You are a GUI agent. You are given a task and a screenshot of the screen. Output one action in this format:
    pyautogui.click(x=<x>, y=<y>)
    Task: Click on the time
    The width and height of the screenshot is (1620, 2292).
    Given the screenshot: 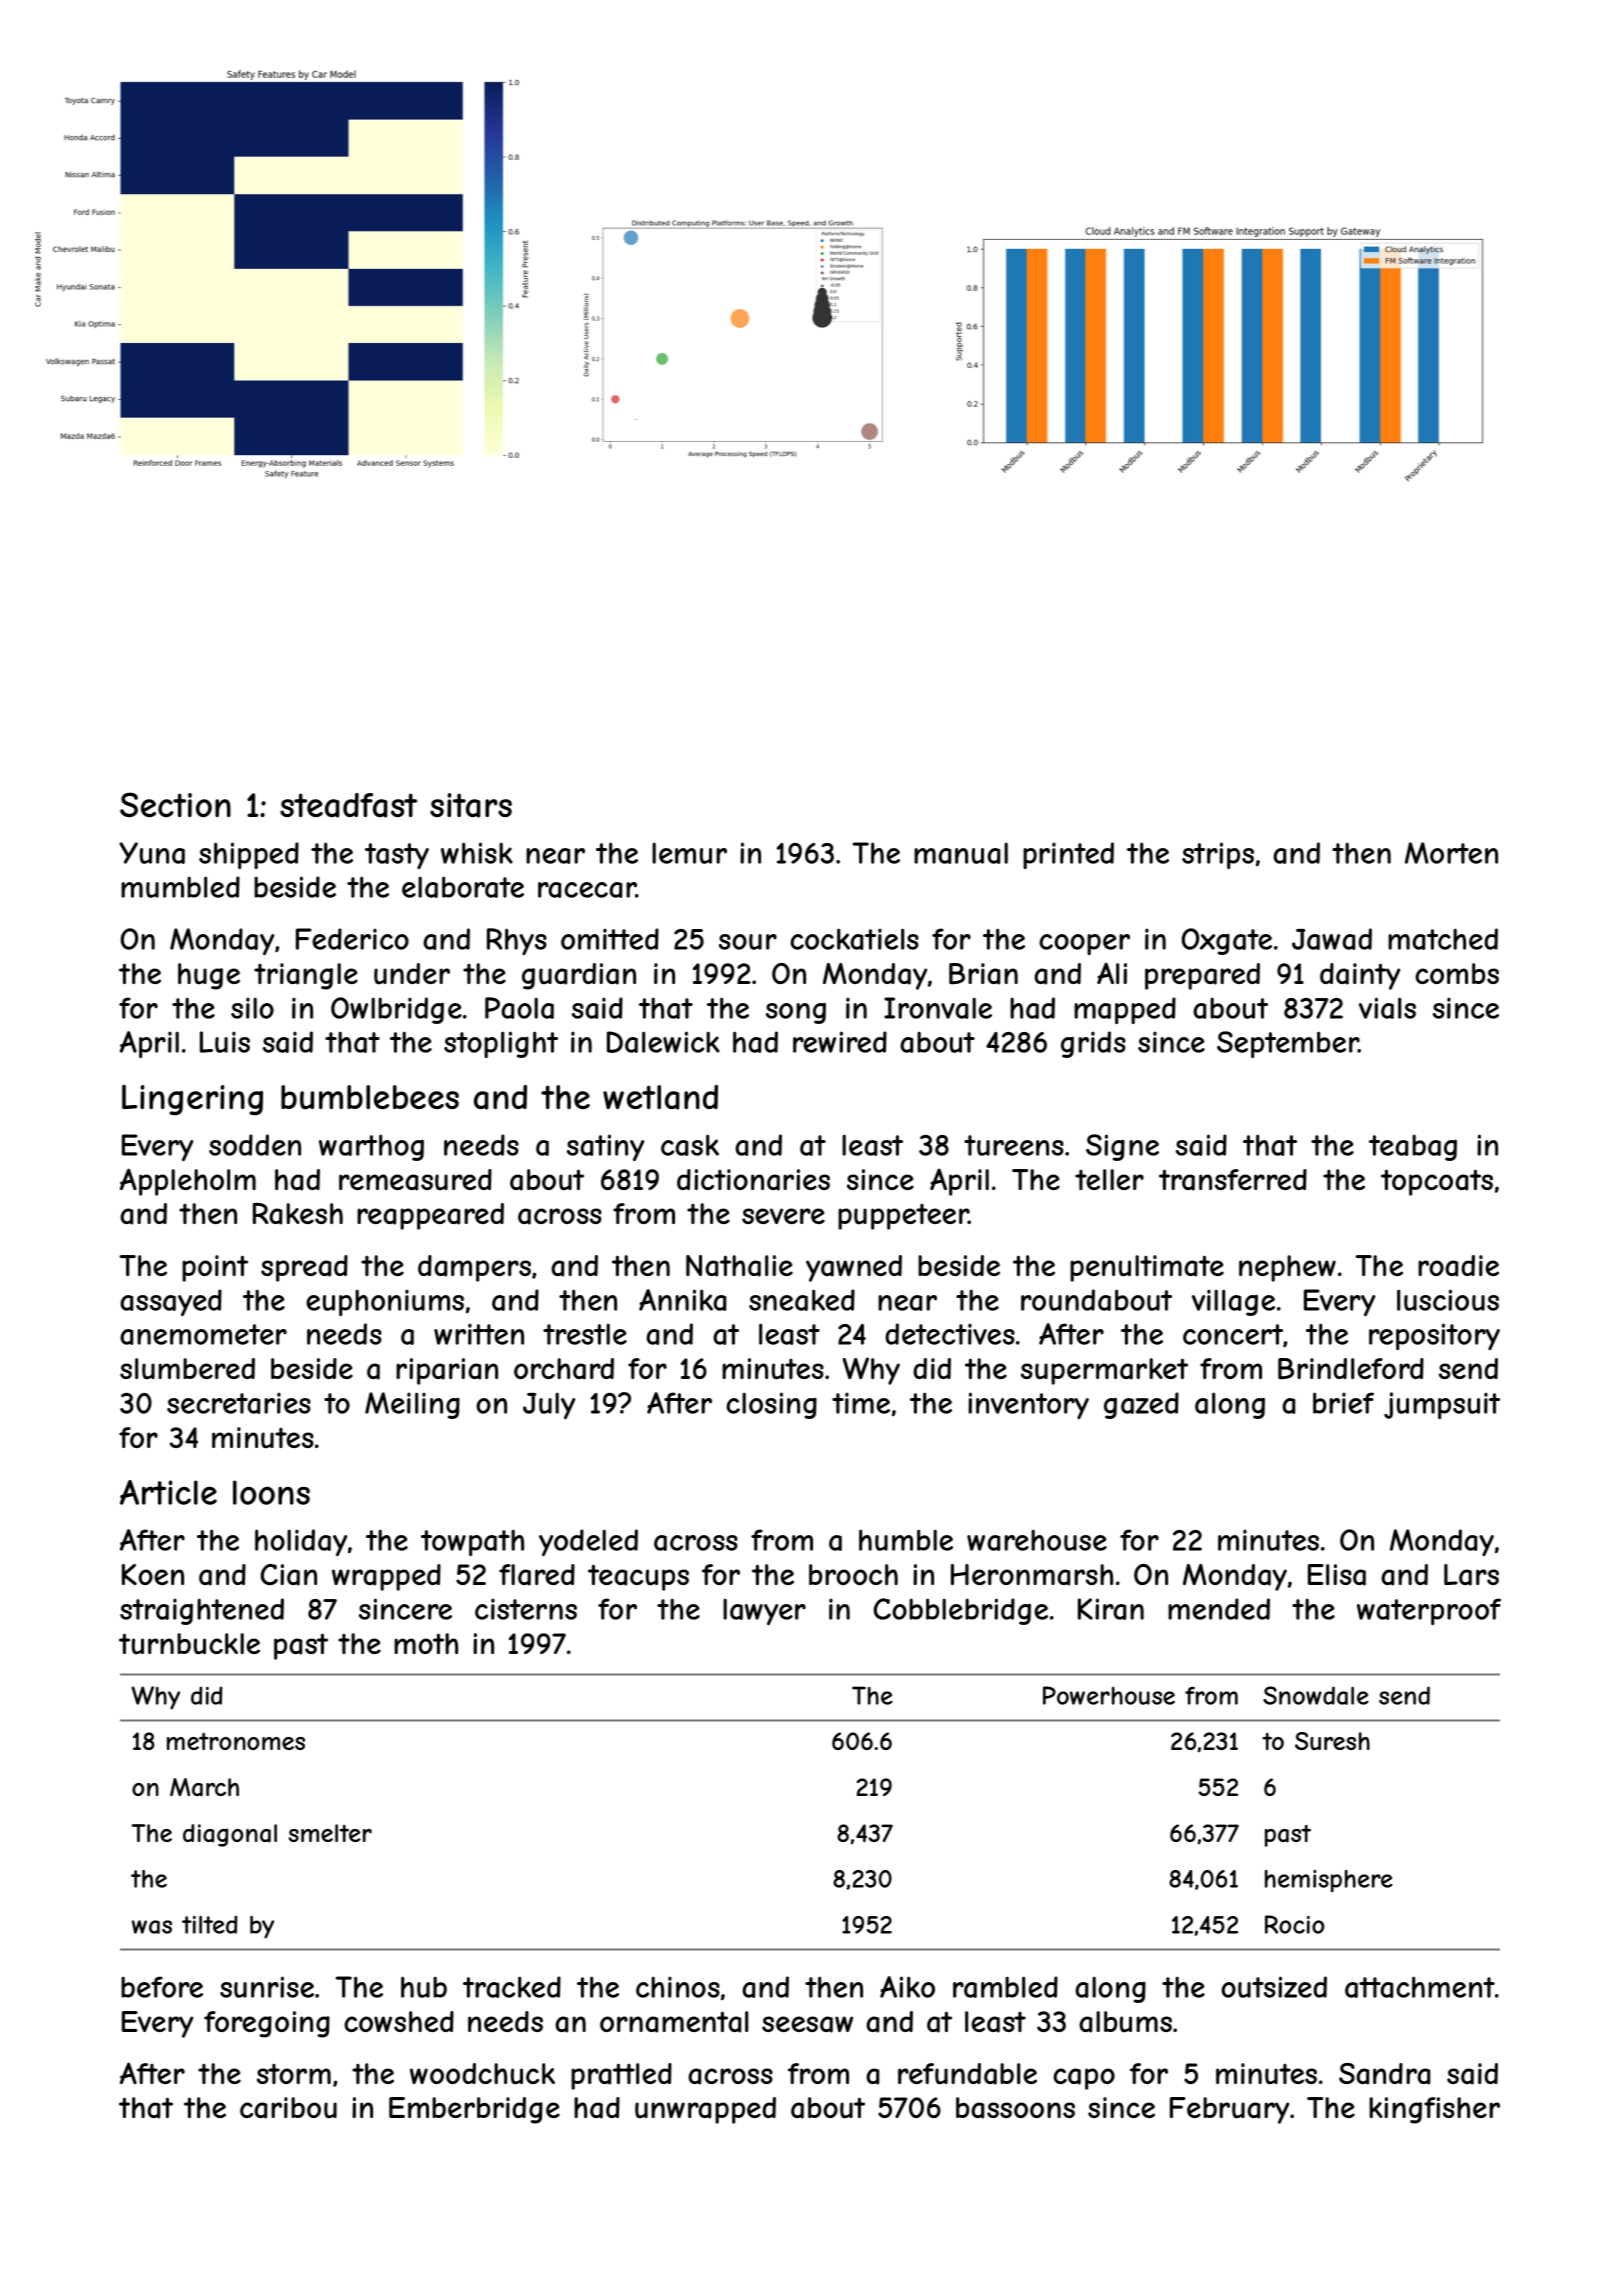 What is the action you would take?
    pyautogui.click(x=861, y=1403)
